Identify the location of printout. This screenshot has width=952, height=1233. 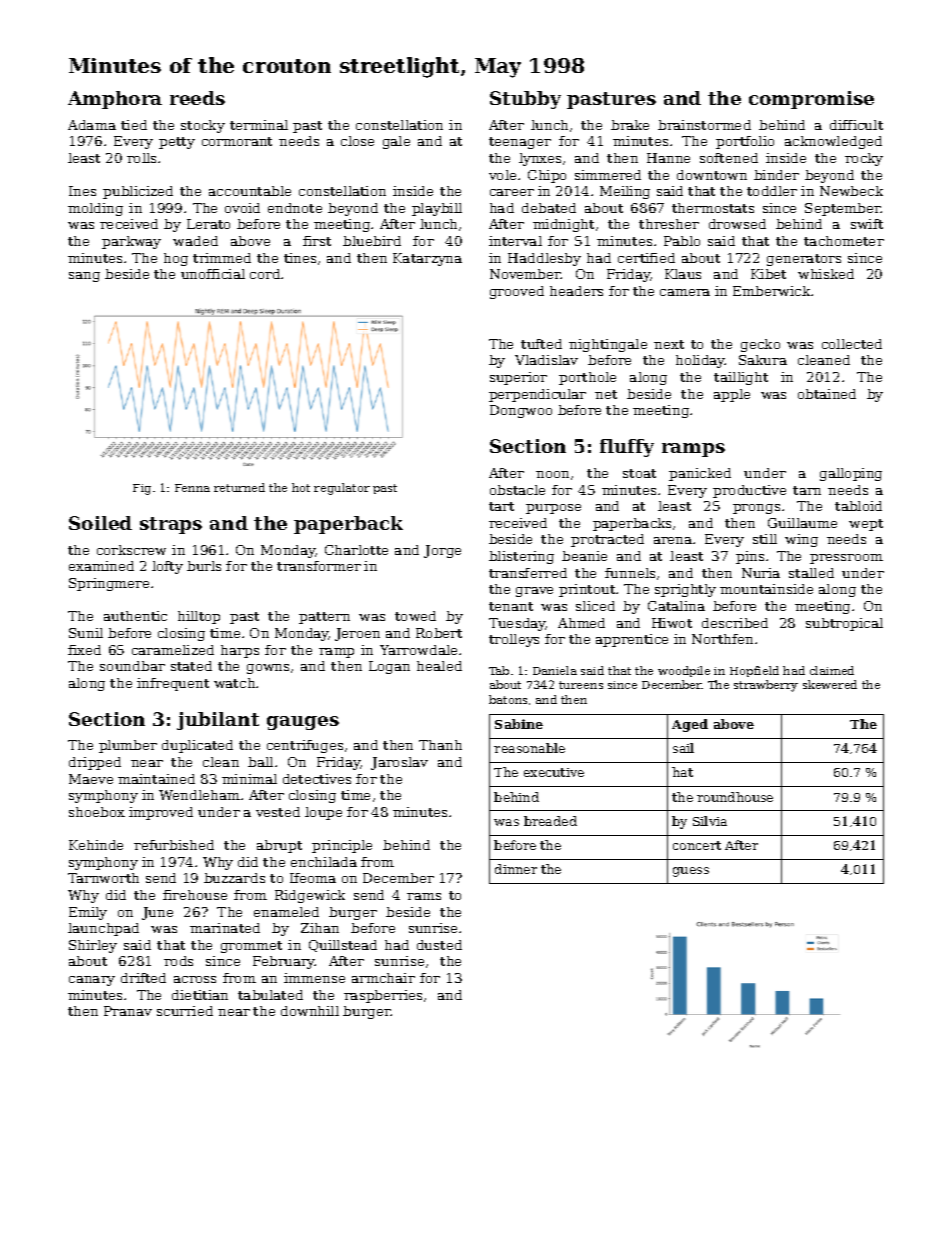
(587, 590).
